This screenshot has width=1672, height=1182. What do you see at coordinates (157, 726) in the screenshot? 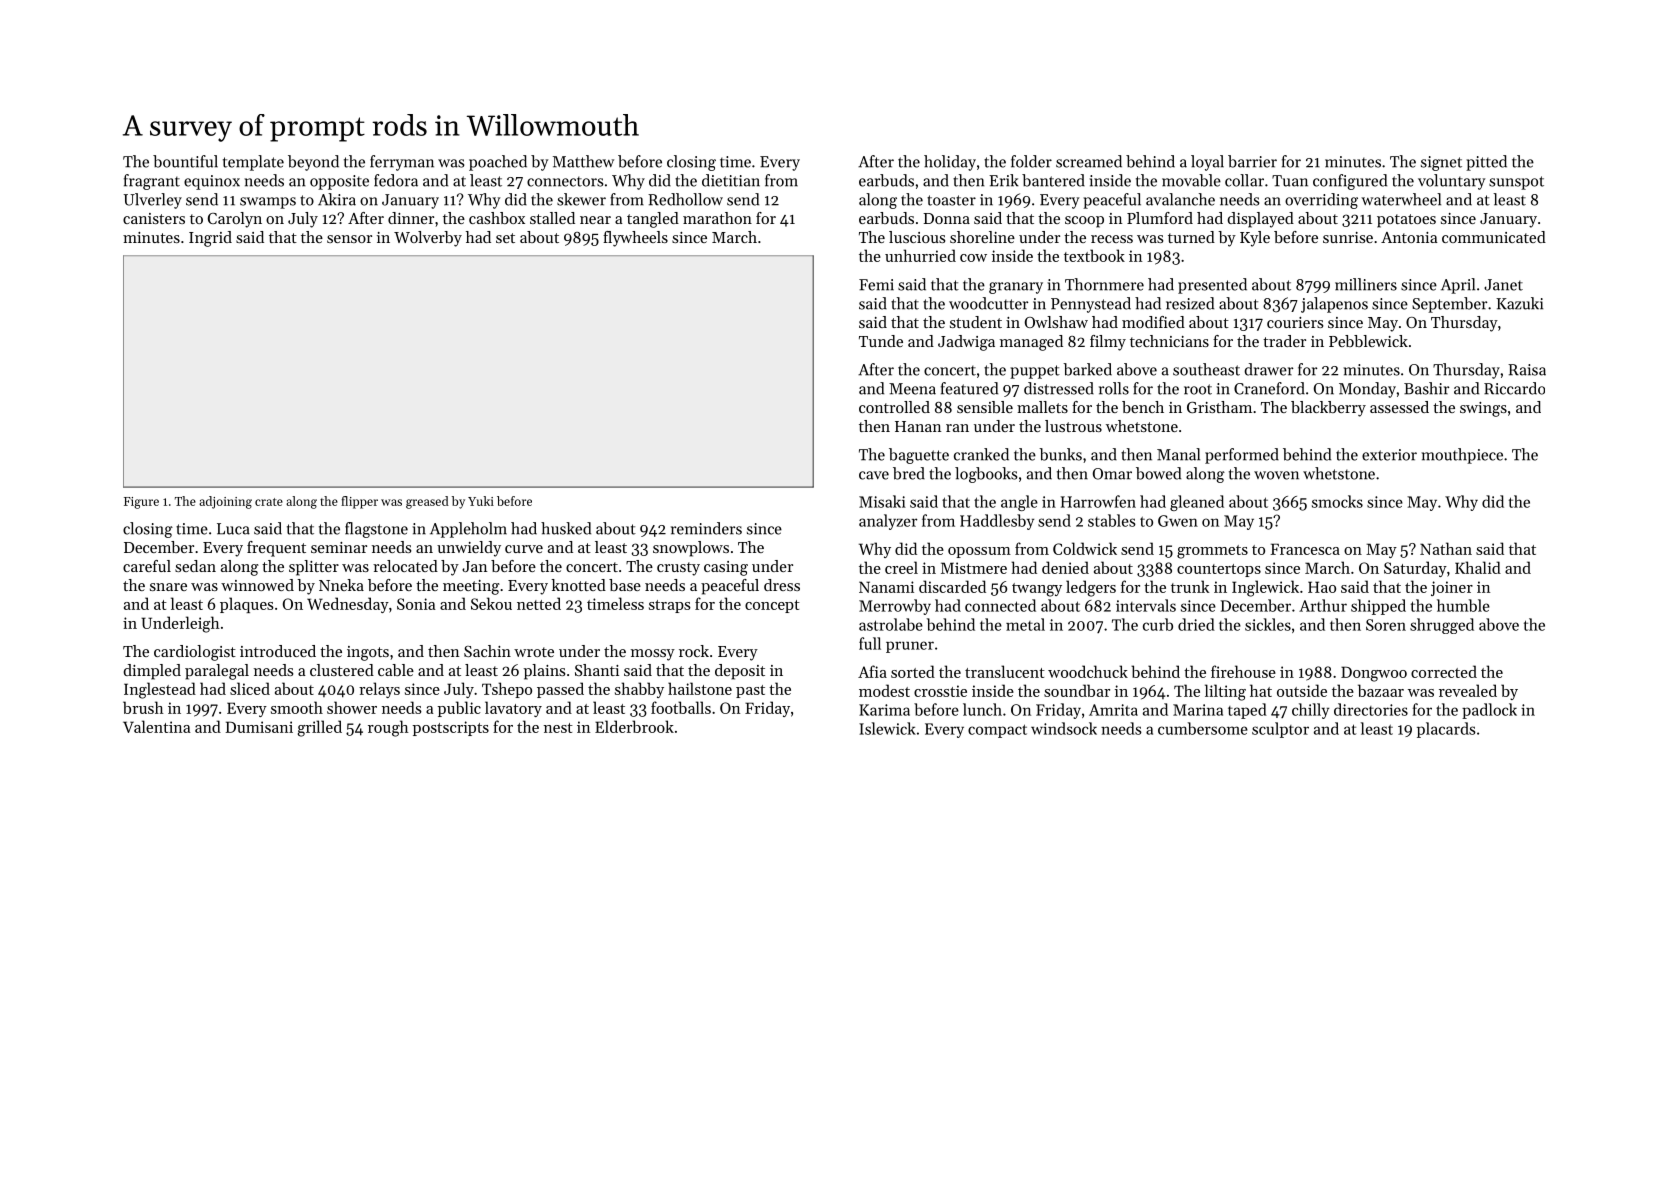
I see `Valentina` at bounding box center [157, 726].
